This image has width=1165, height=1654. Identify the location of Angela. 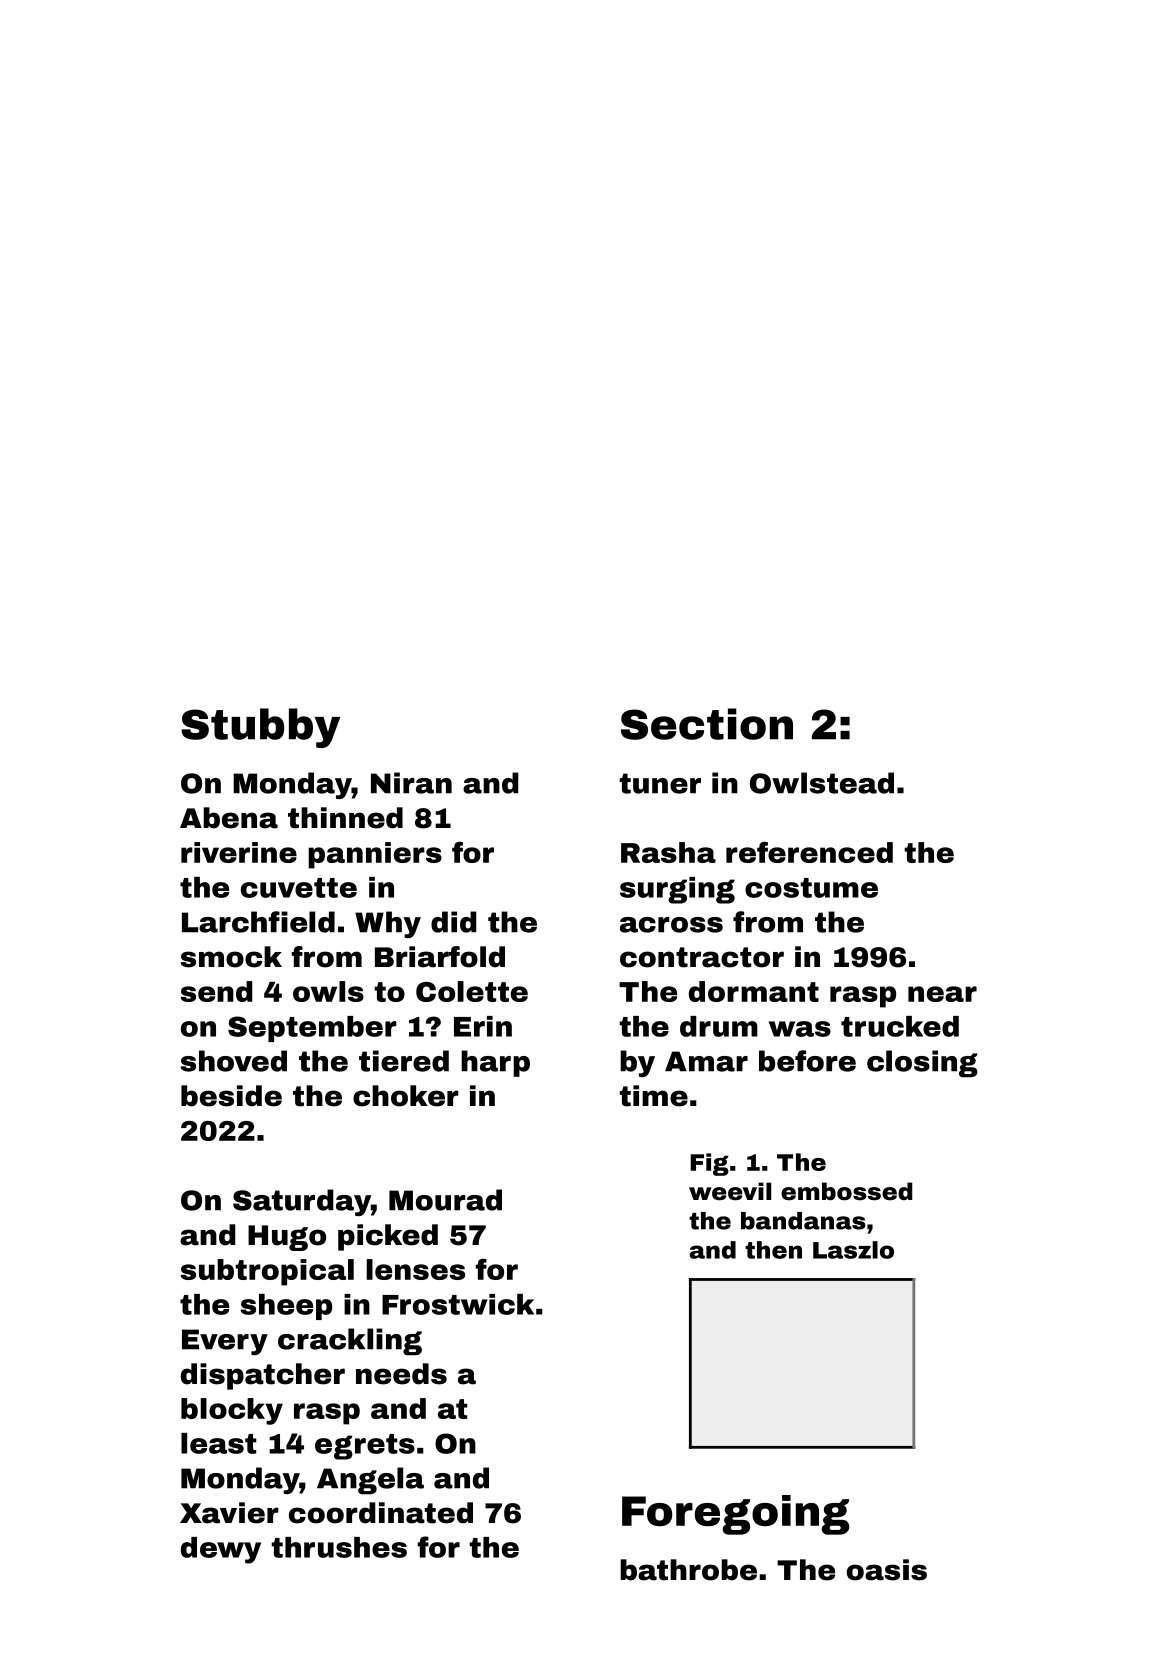
(370, 1480).
